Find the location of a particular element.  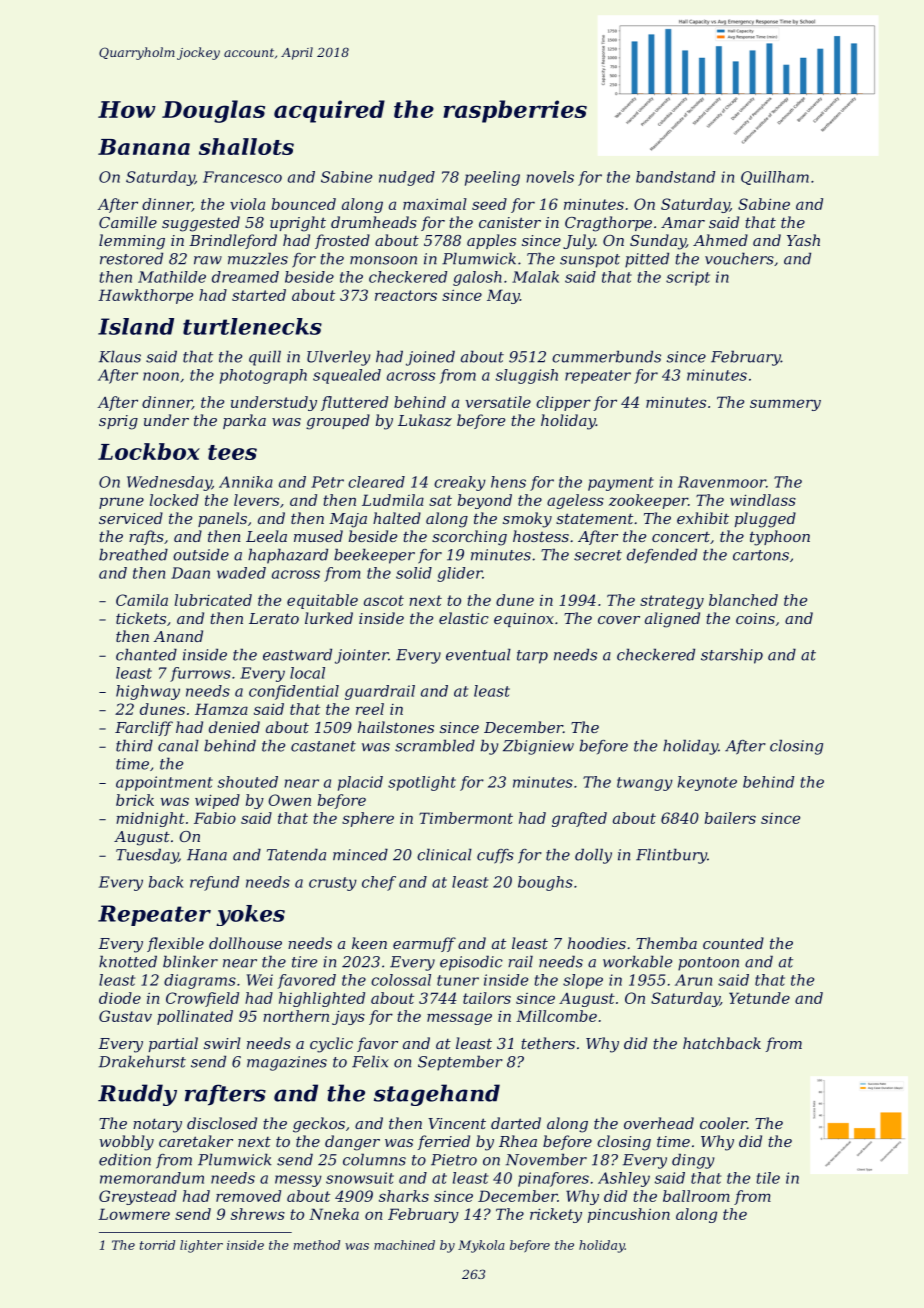

eventual is located at coordinates (478, 654).
